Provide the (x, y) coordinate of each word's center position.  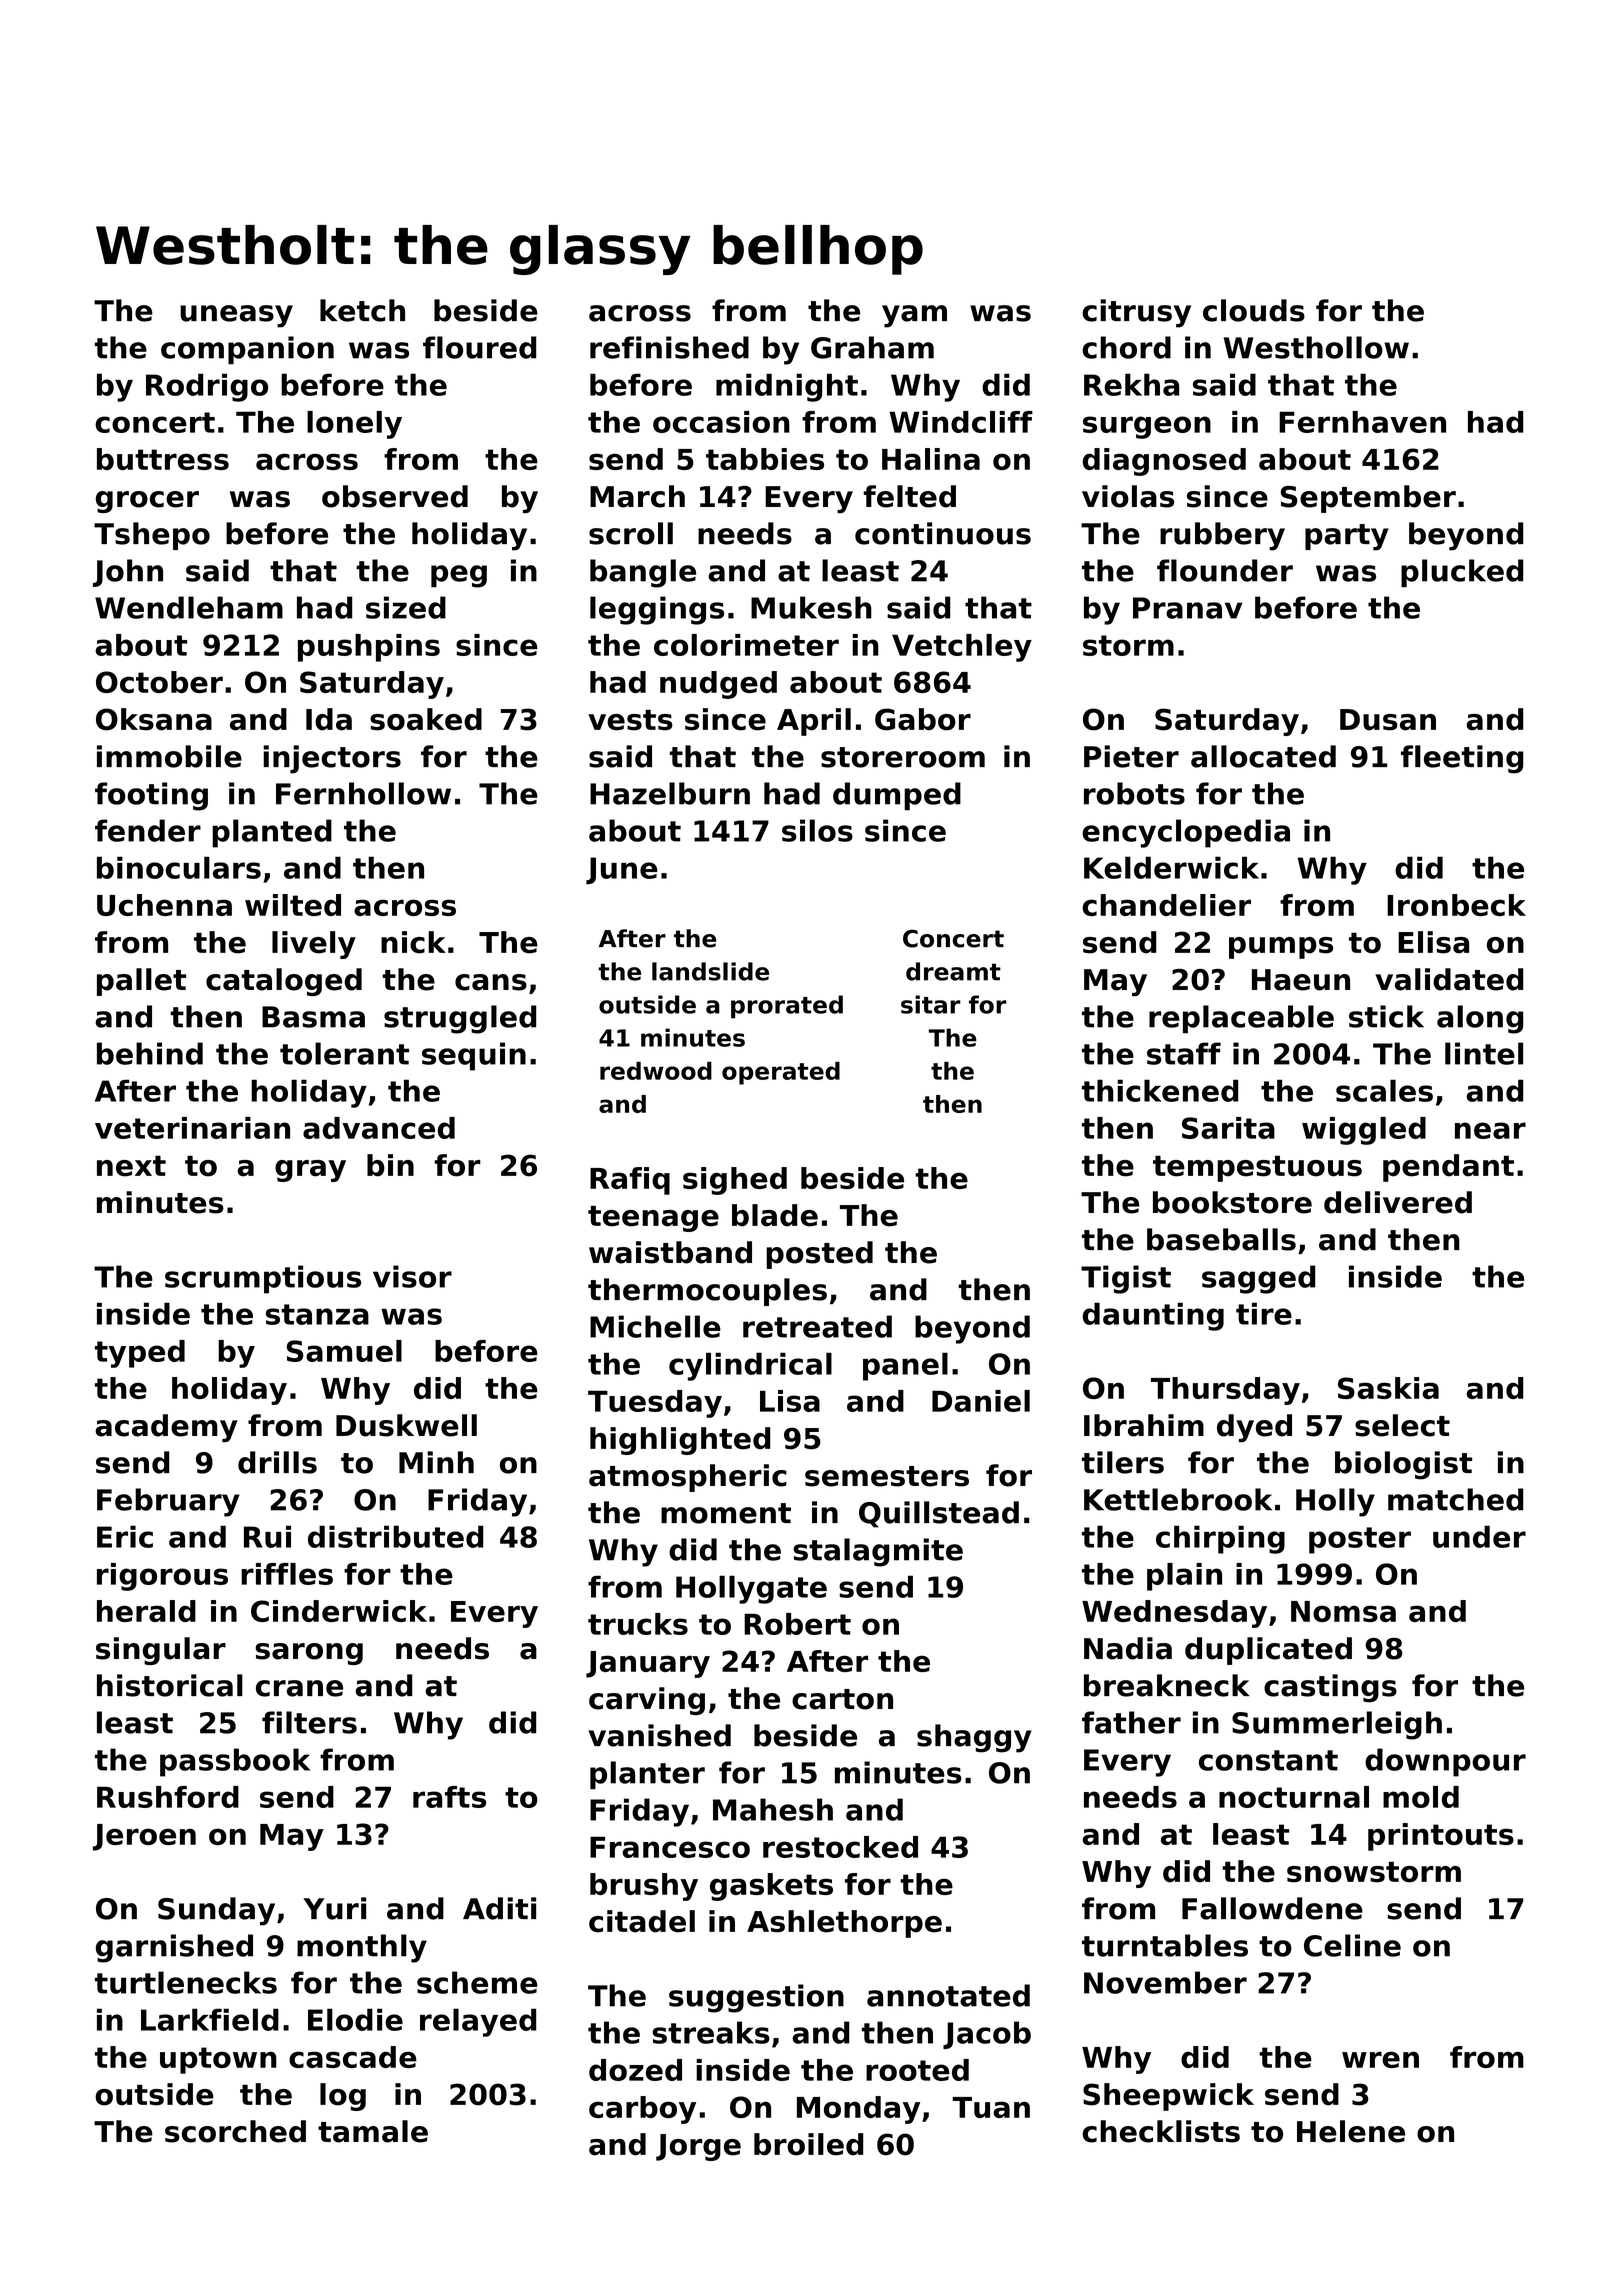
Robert (797, 1624)
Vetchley (962, 648)
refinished (669, 347)
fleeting (1462, 759)
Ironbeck (1456, 905)
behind (150, 1053)
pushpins (369, 648)
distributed (395, 1536)
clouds (1254, 310)
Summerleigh (1337, 1725)
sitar (931, 1004)
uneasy (236, 316)
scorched (235, 2131)
